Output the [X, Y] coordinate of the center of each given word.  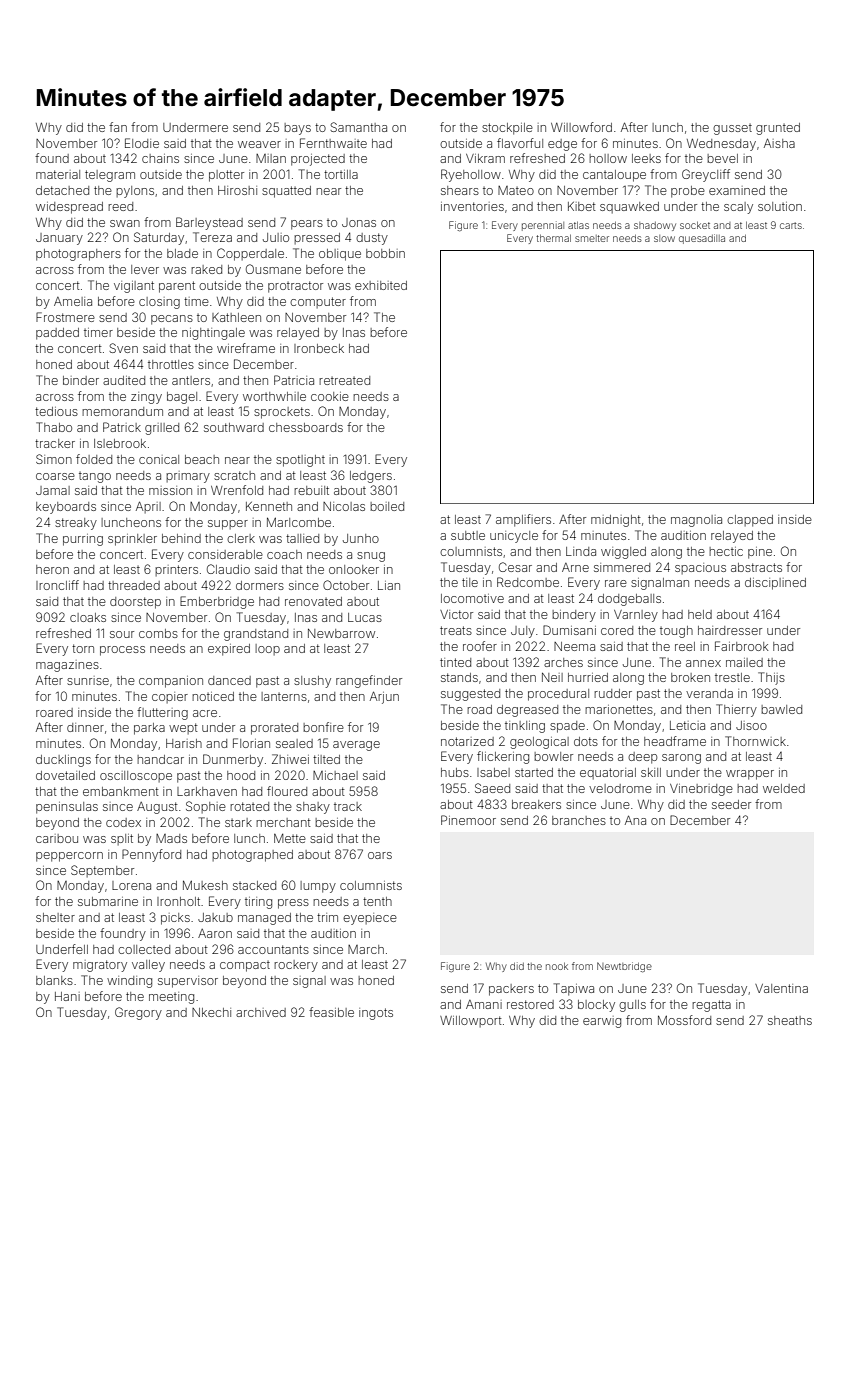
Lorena [131, 885]
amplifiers [523, 520]
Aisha [779, 143]
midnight [616, 521]
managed [264, 919]
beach [202, 459]
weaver [259, 144]
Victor [456, 614]
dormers [260, 585]
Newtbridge [624, 967]
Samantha [358, 127]
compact [245, 966]
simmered [622, 567]
